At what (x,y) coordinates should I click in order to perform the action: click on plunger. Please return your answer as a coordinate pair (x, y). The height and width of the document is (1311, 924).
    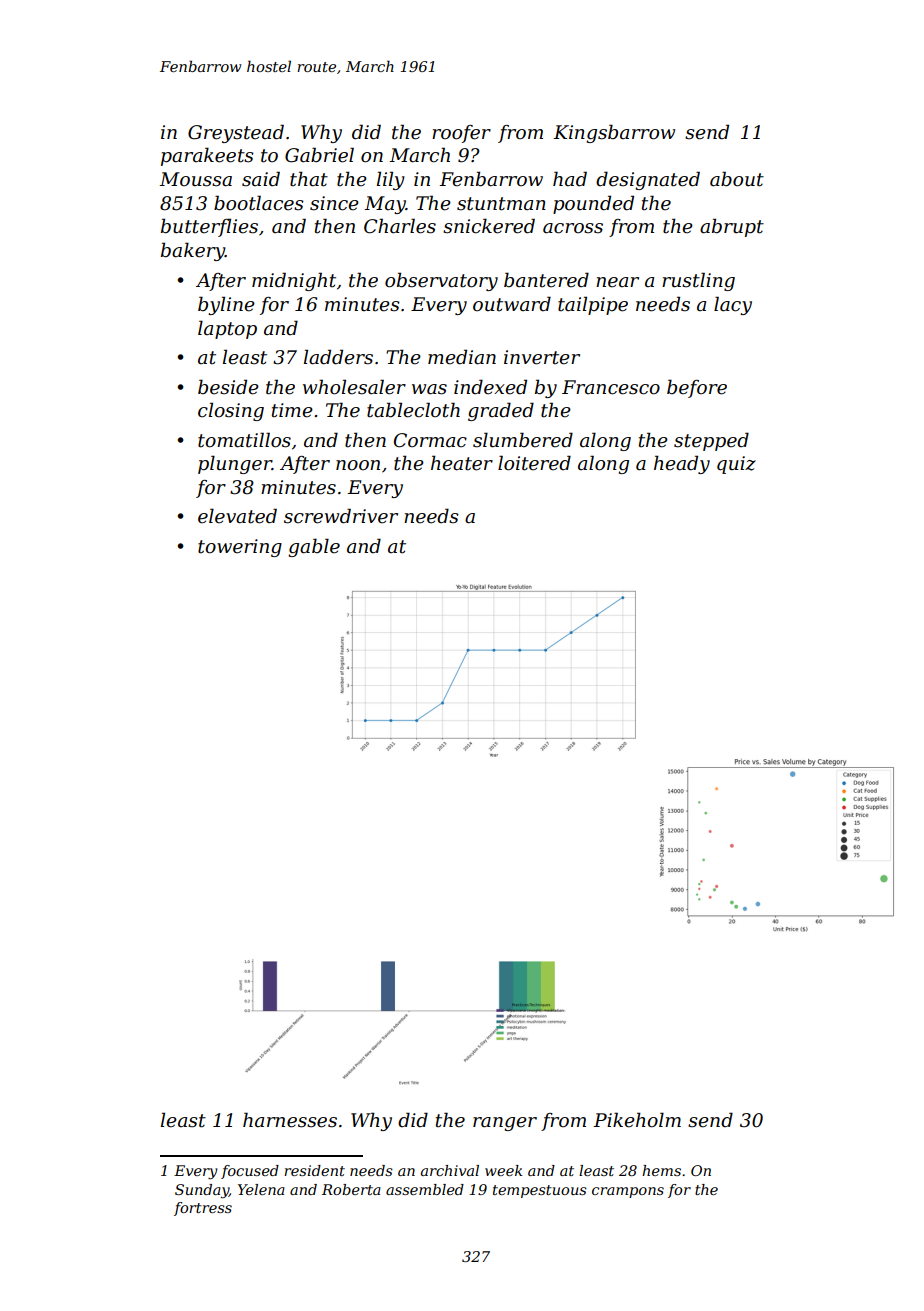
    Looking at the image, I should click on (235, 464).
